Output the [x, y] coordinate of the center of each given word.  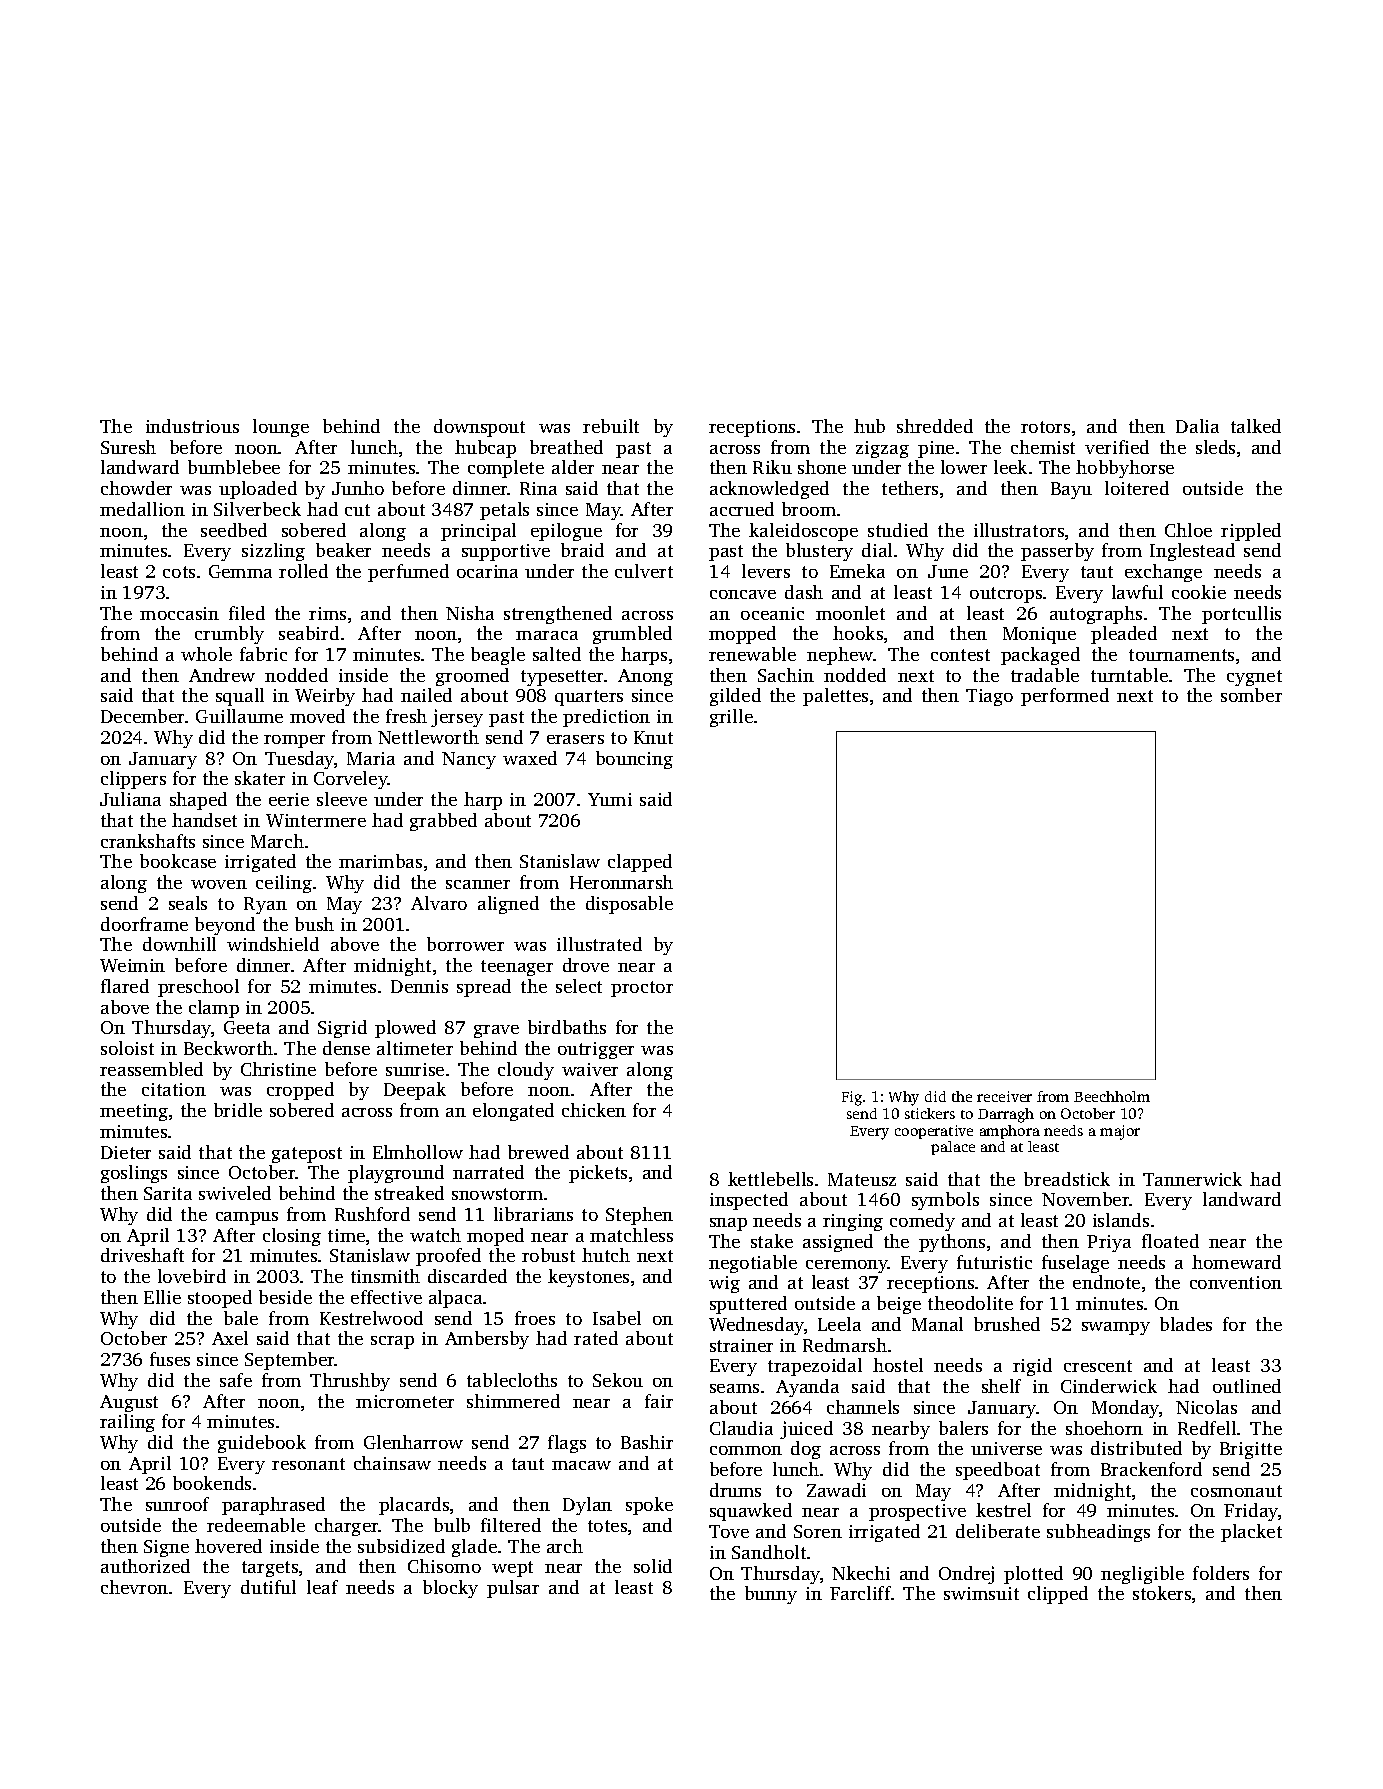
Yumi [610, 799]
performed [1065, 697]
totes [607, 1526]
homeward [1236, 1262]
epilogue [566, 532]
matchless [631, 1235]
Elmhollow [418, 1152]
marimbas [380, 861]
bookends [212, 1483]
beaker [343, 550]
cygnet [1254, 678]
